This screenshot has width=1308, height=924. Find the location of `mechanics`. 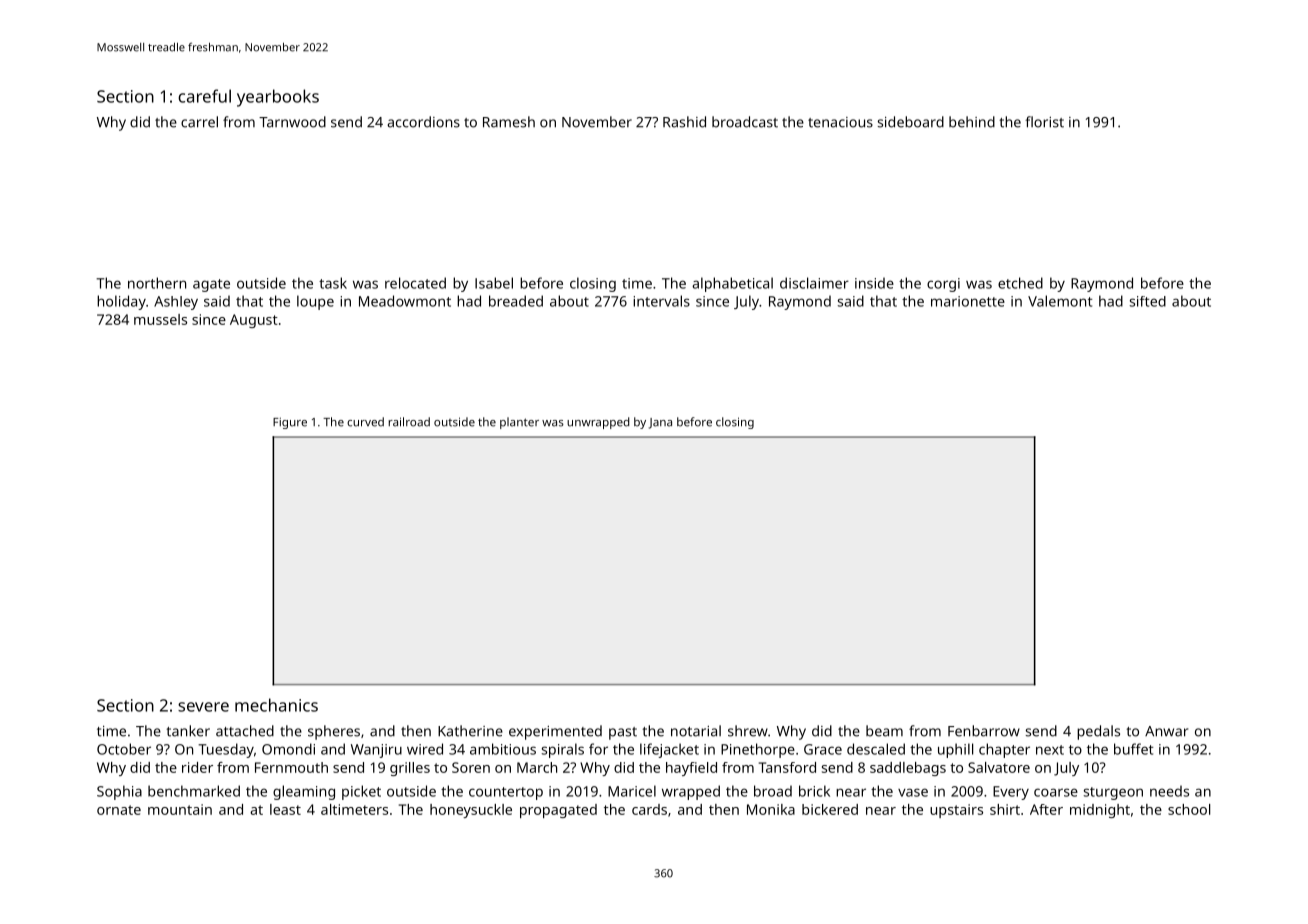

mechanics is located at coordinates (276, 705).
